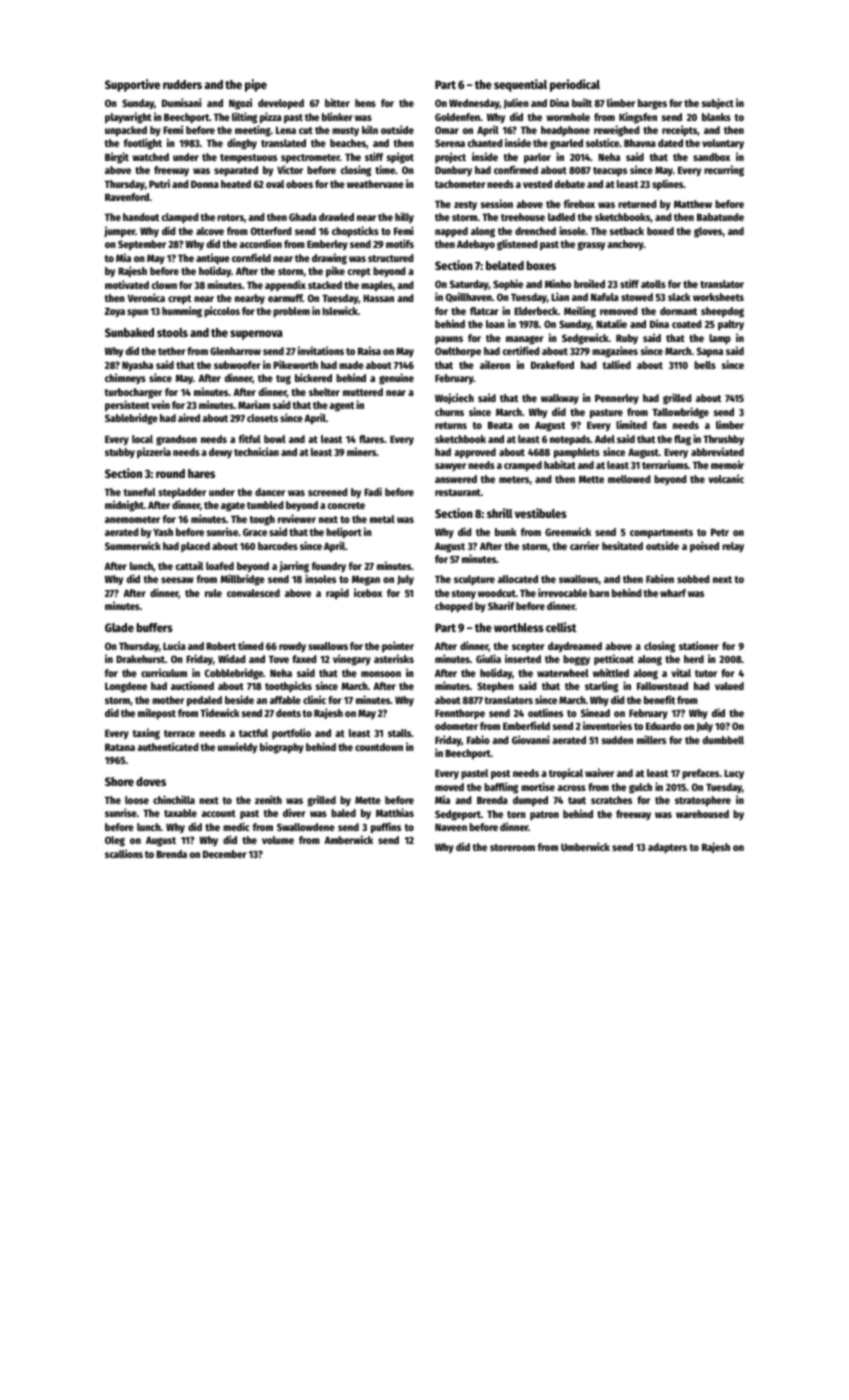 The image size is (849, 1400). Describe the element at coordinates (699, 645) in the screenshot. I see `stationer` at that location.
